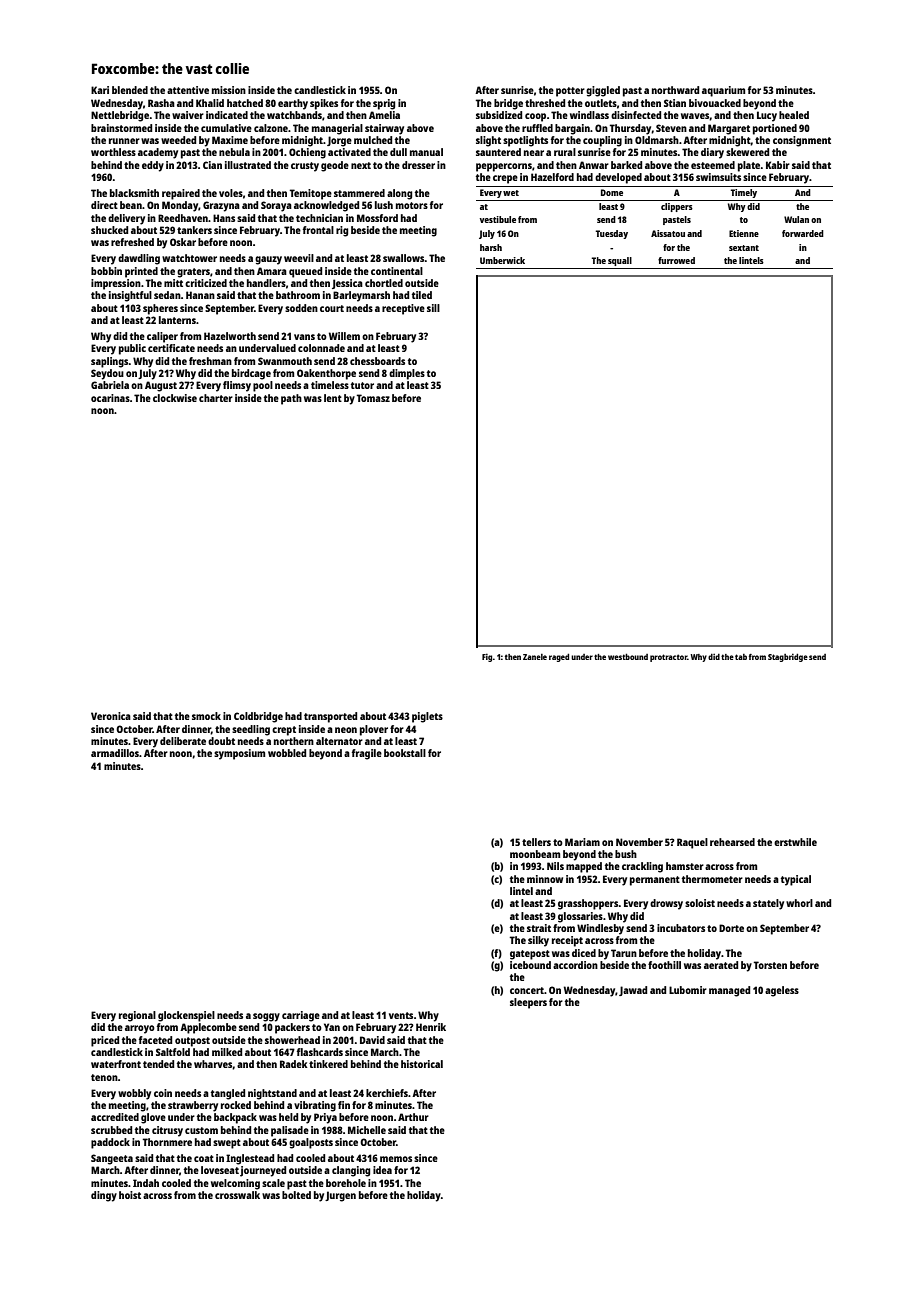 The image size is (924, 1314). What do you see at coordinates (373, 398) in the screenshot?
I see `Tomasz` at bounding box center [373, 398].
